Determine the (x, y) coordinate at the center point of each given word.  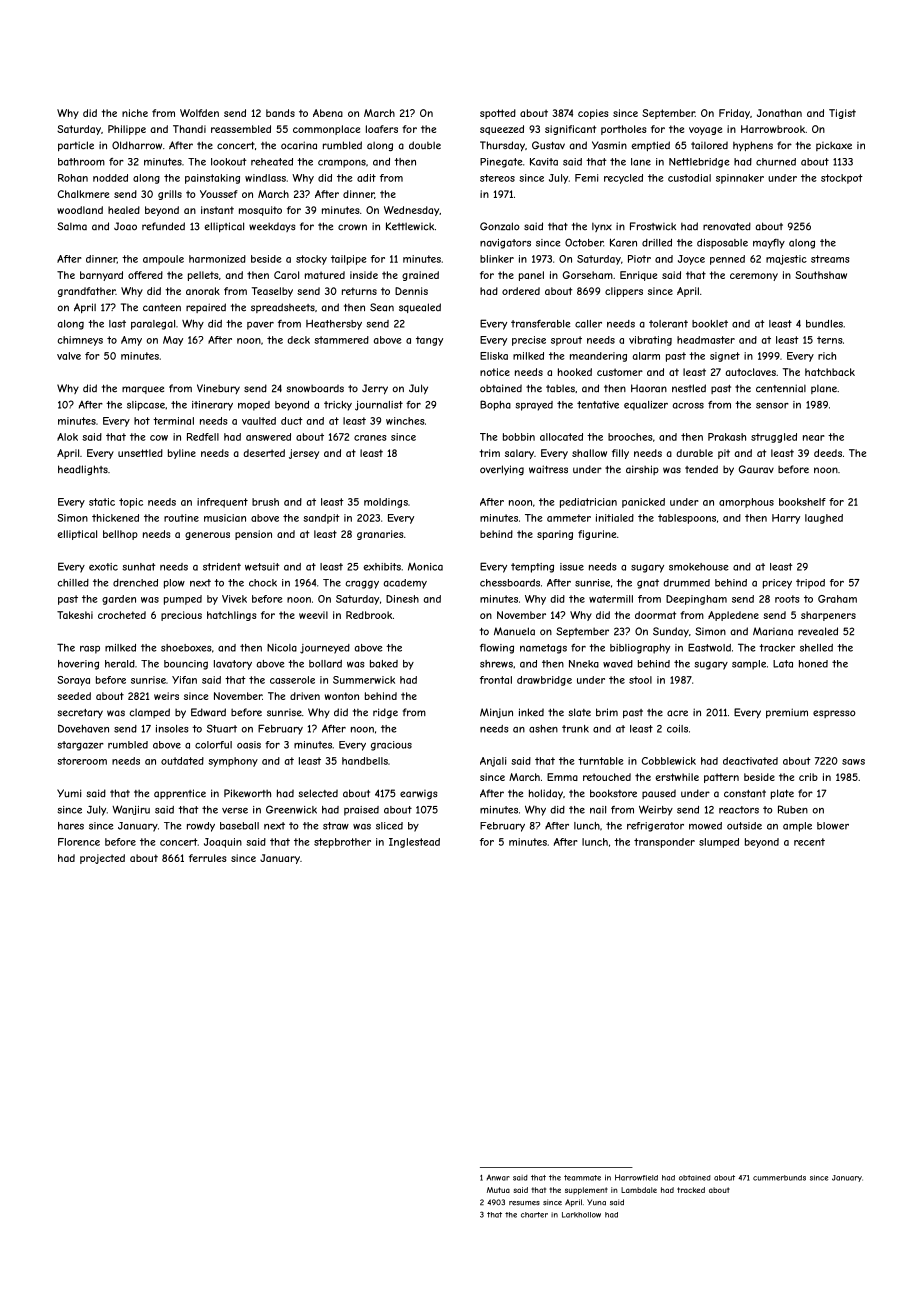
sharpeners (828, 616)
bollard (325, 664)
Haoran (649, 388)
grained (420, 276)
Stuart (222, 728)
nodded (110, 178)
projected (102, 859)
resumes (524, 1203)
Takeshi (75, 615)
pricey (777, 584)
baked (384, 664)
